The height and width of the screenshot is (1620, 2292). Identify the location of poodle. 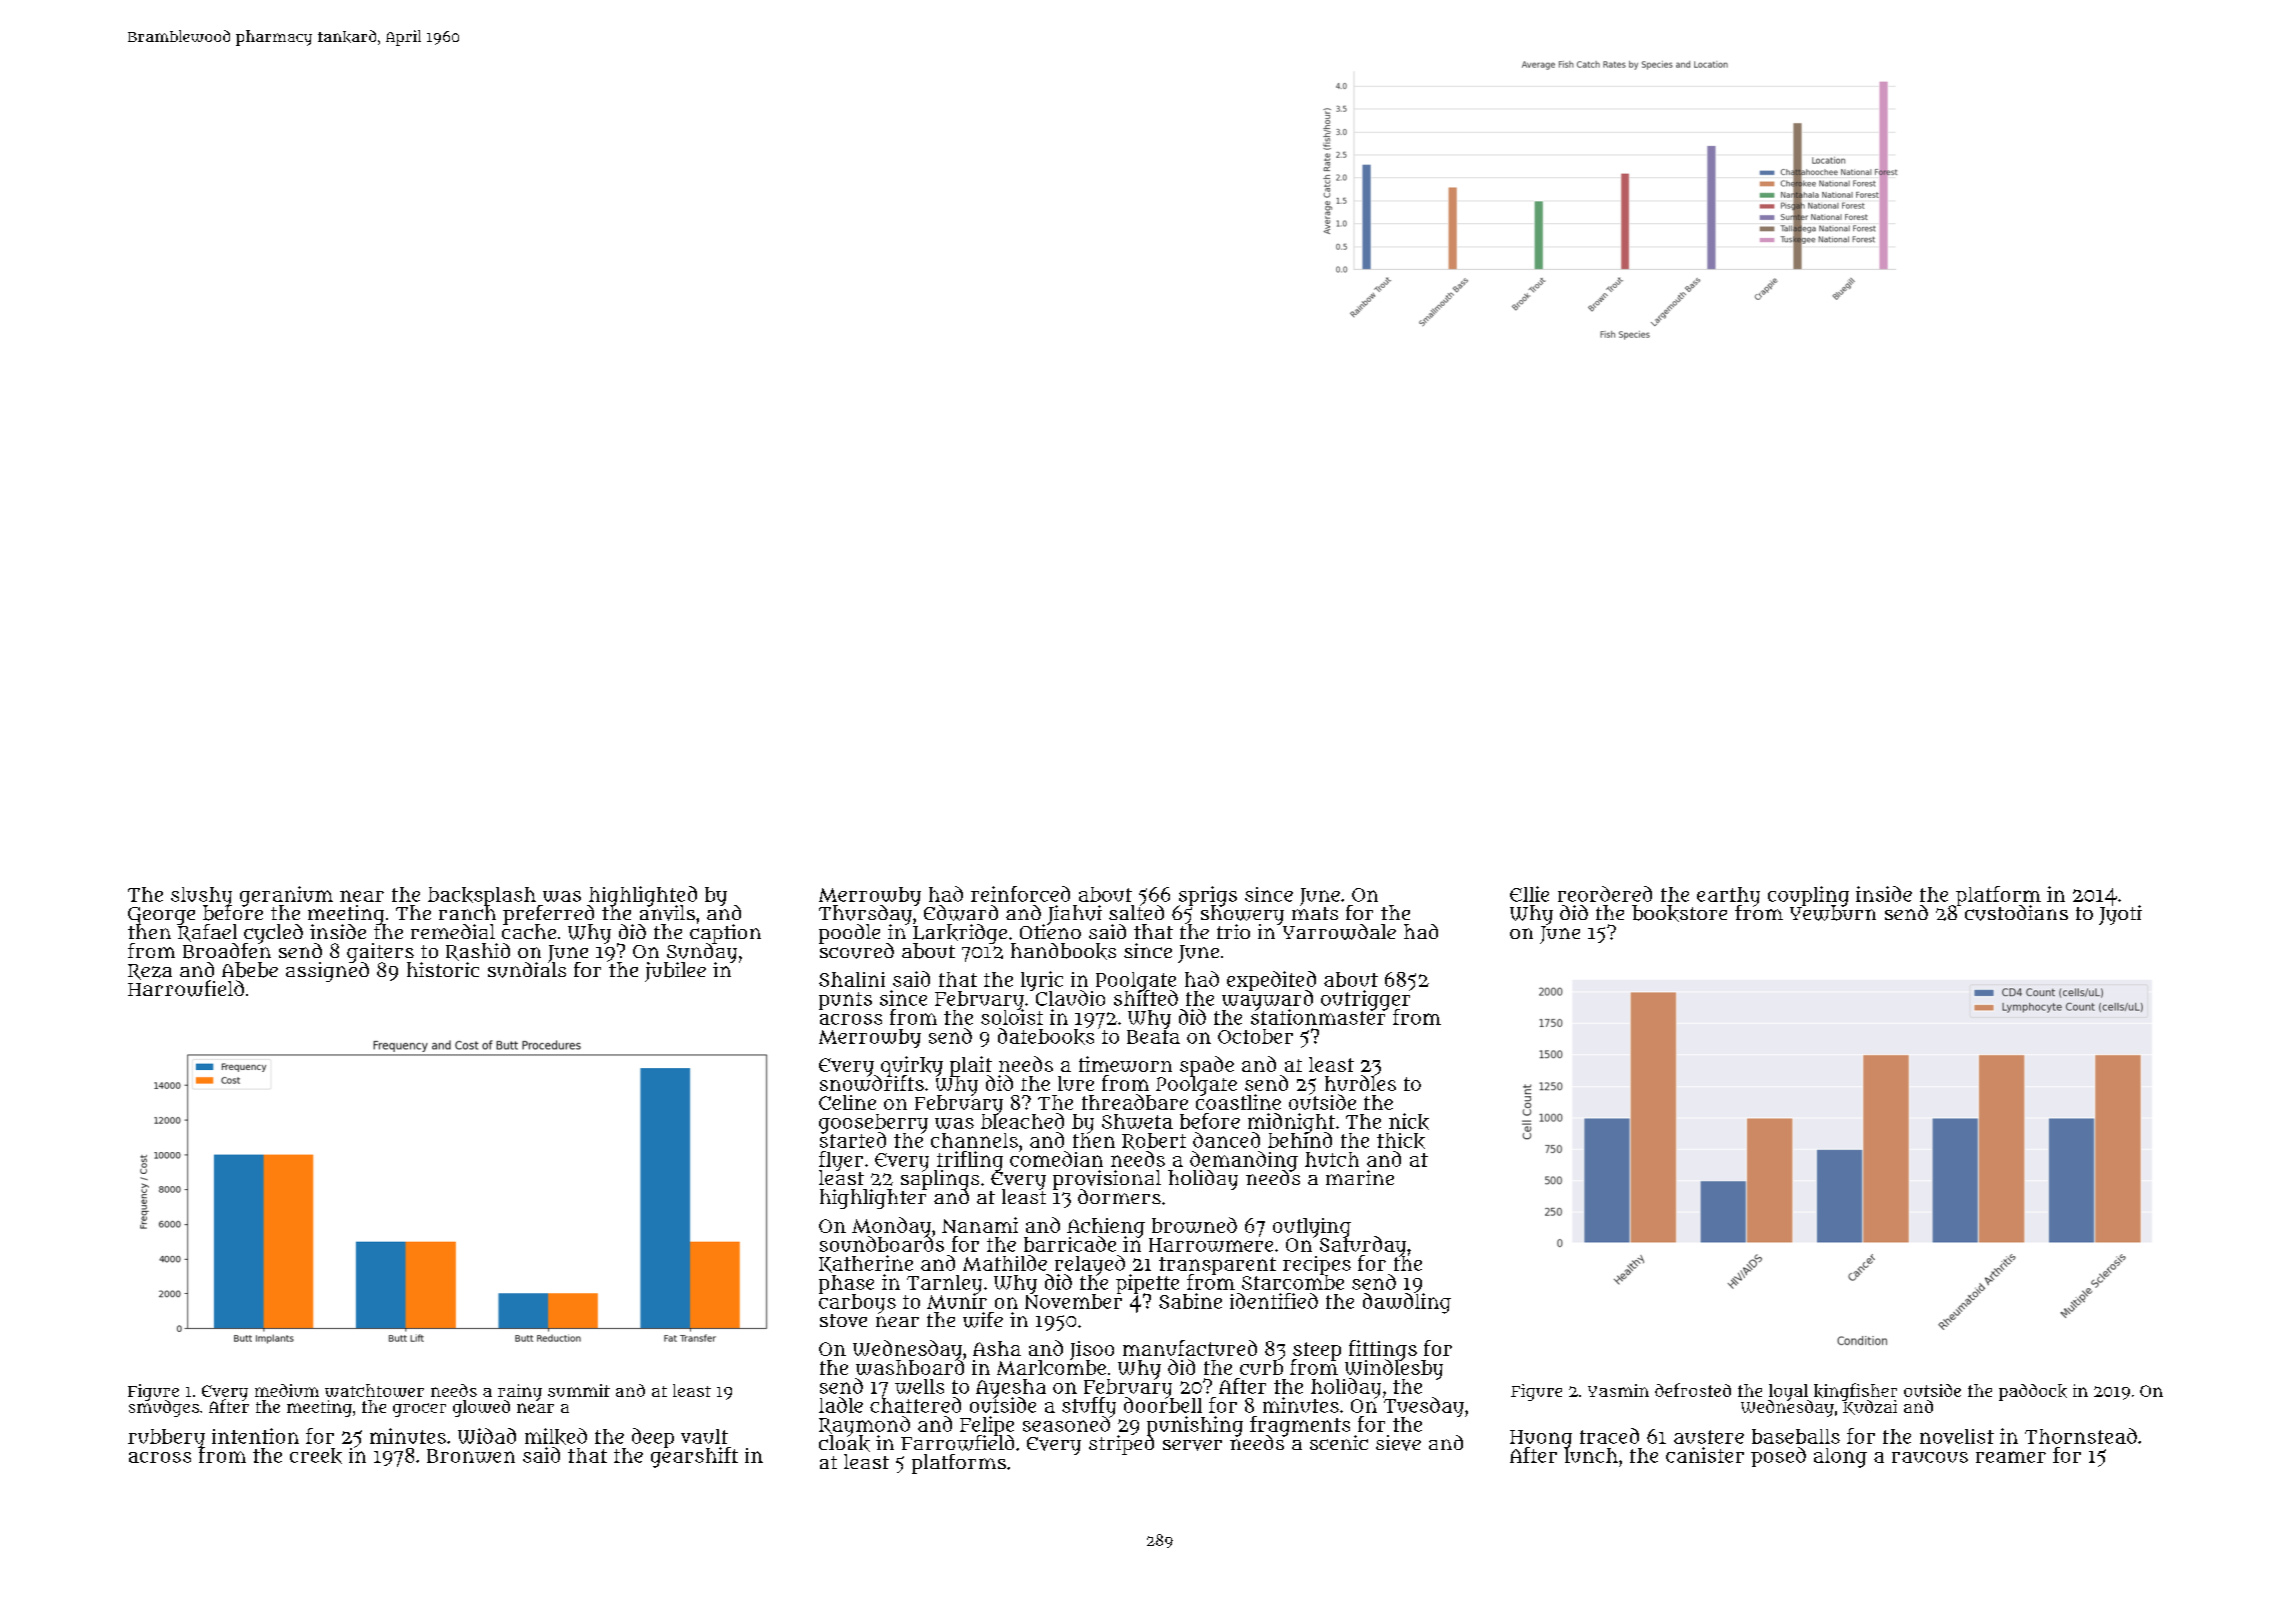
(849, 934).
